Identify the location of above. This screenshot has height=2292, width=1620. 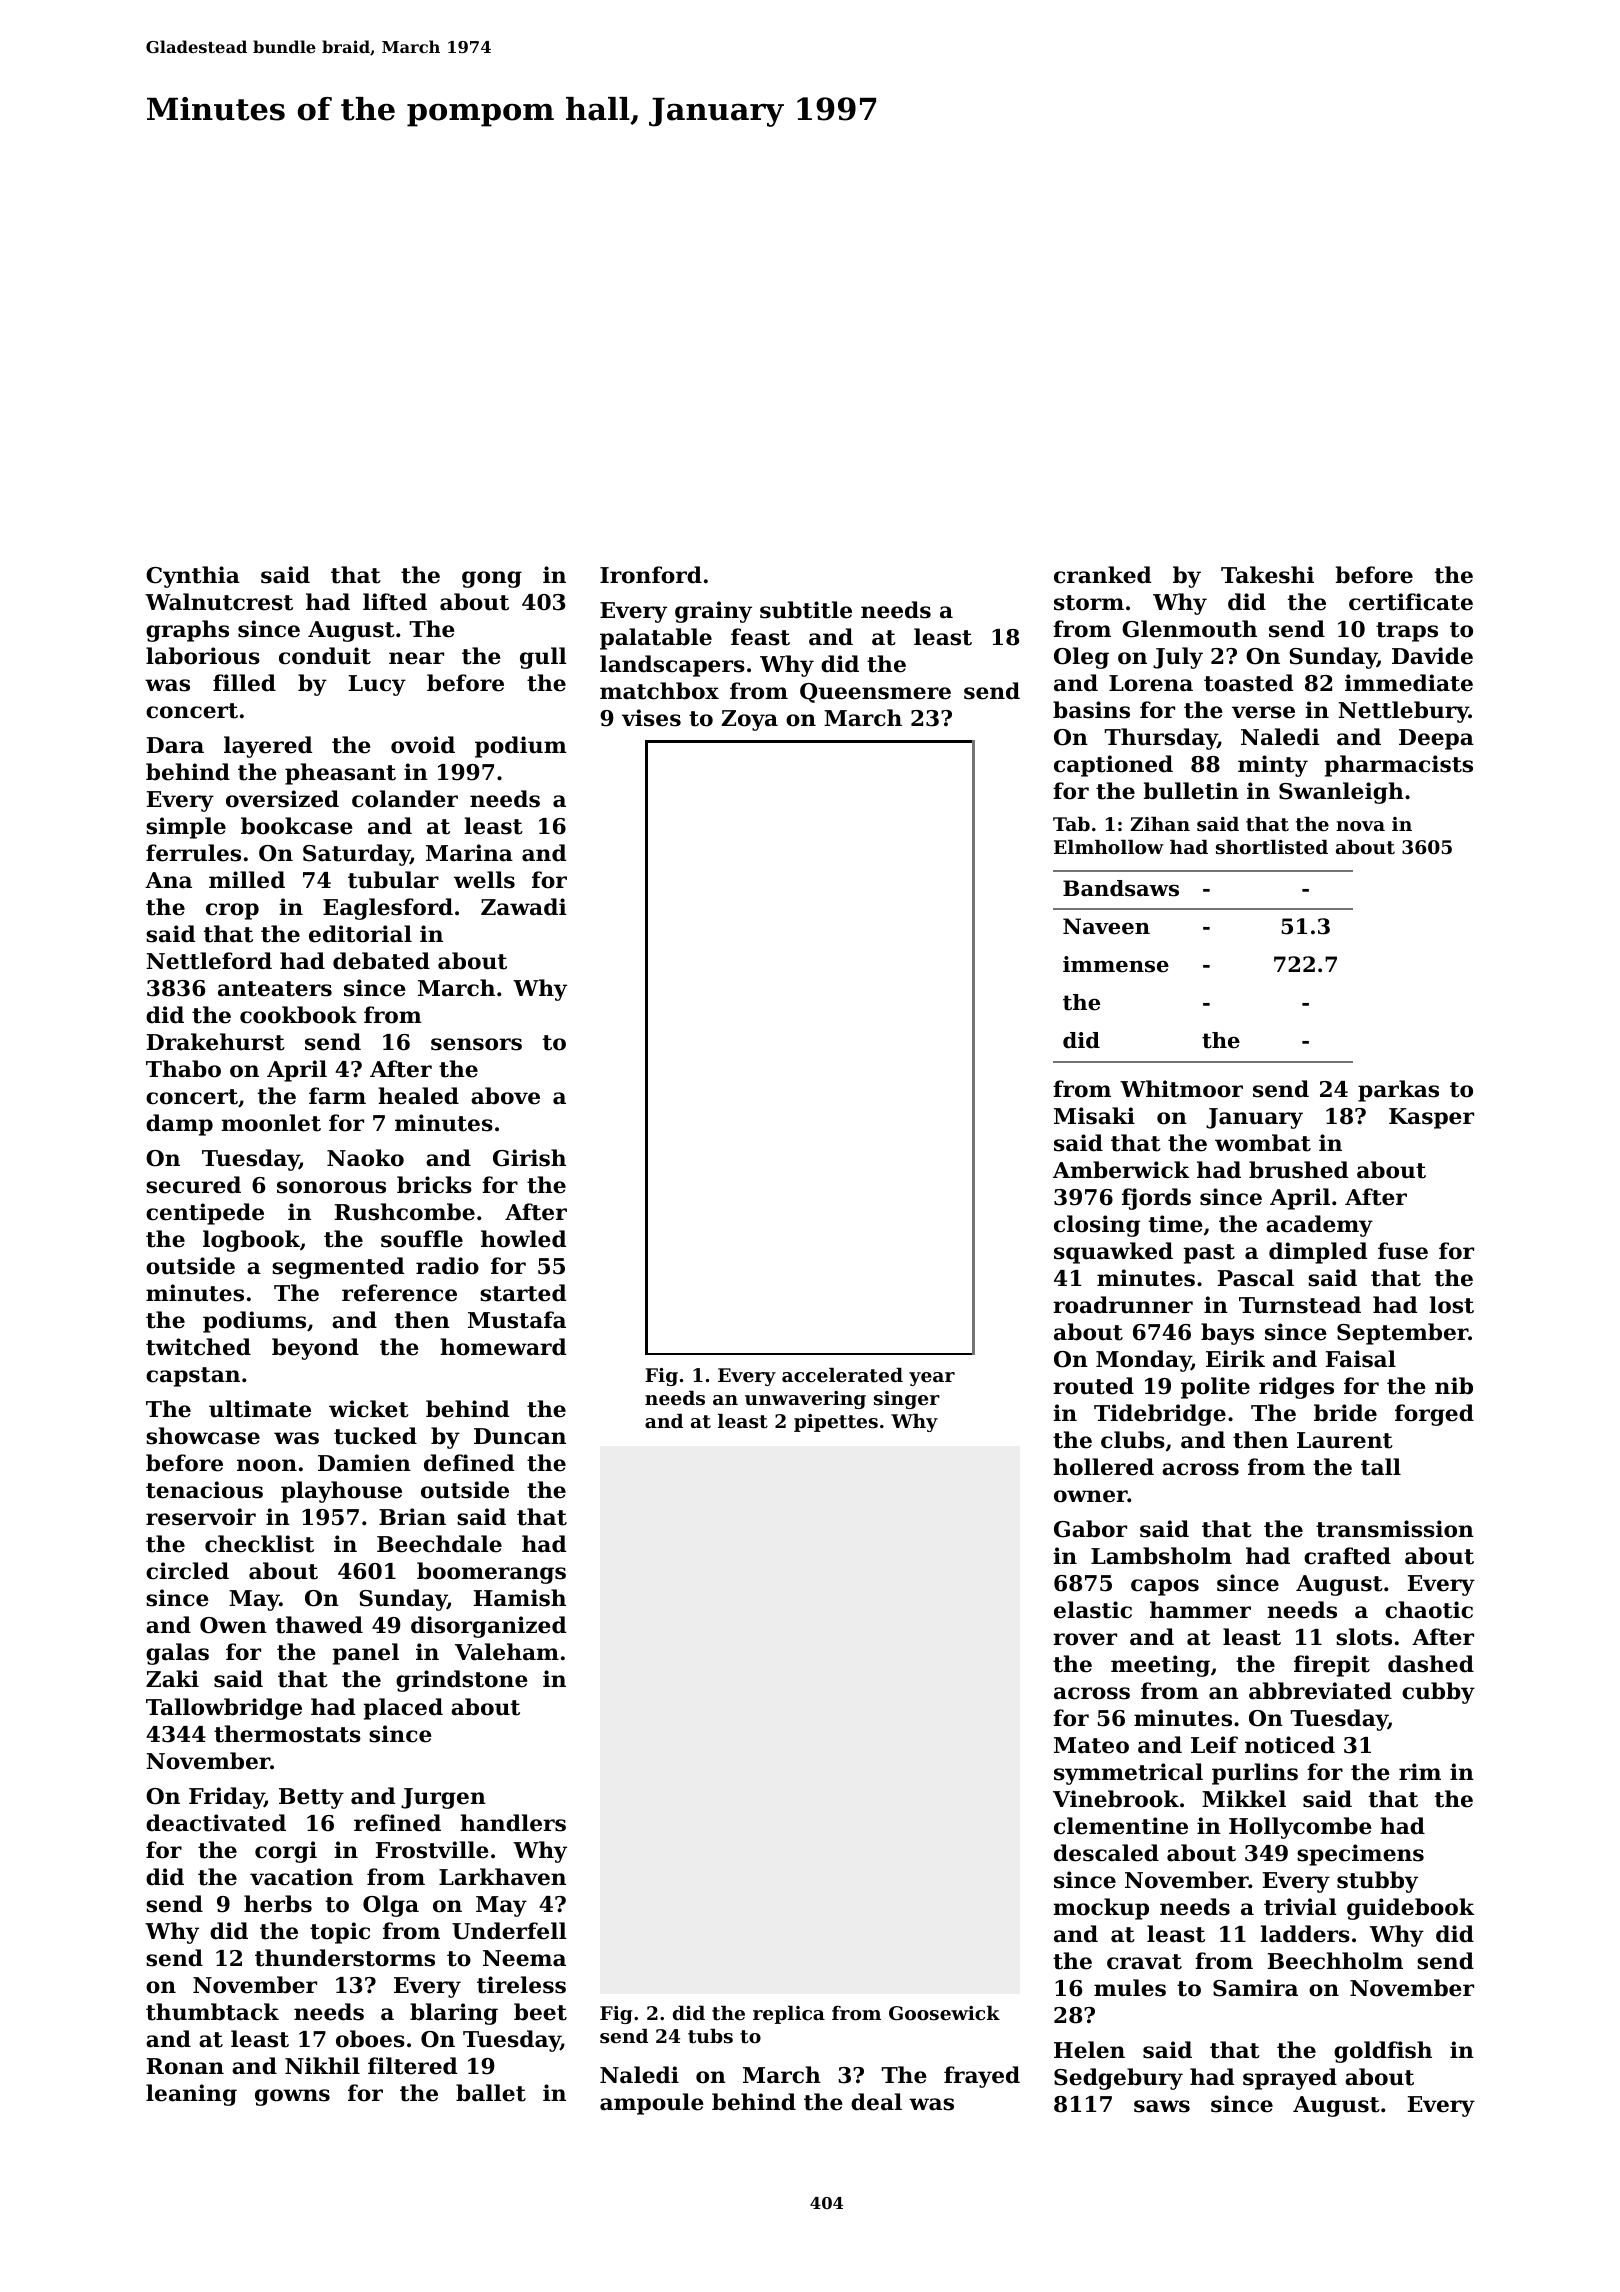
(505, 1096).
